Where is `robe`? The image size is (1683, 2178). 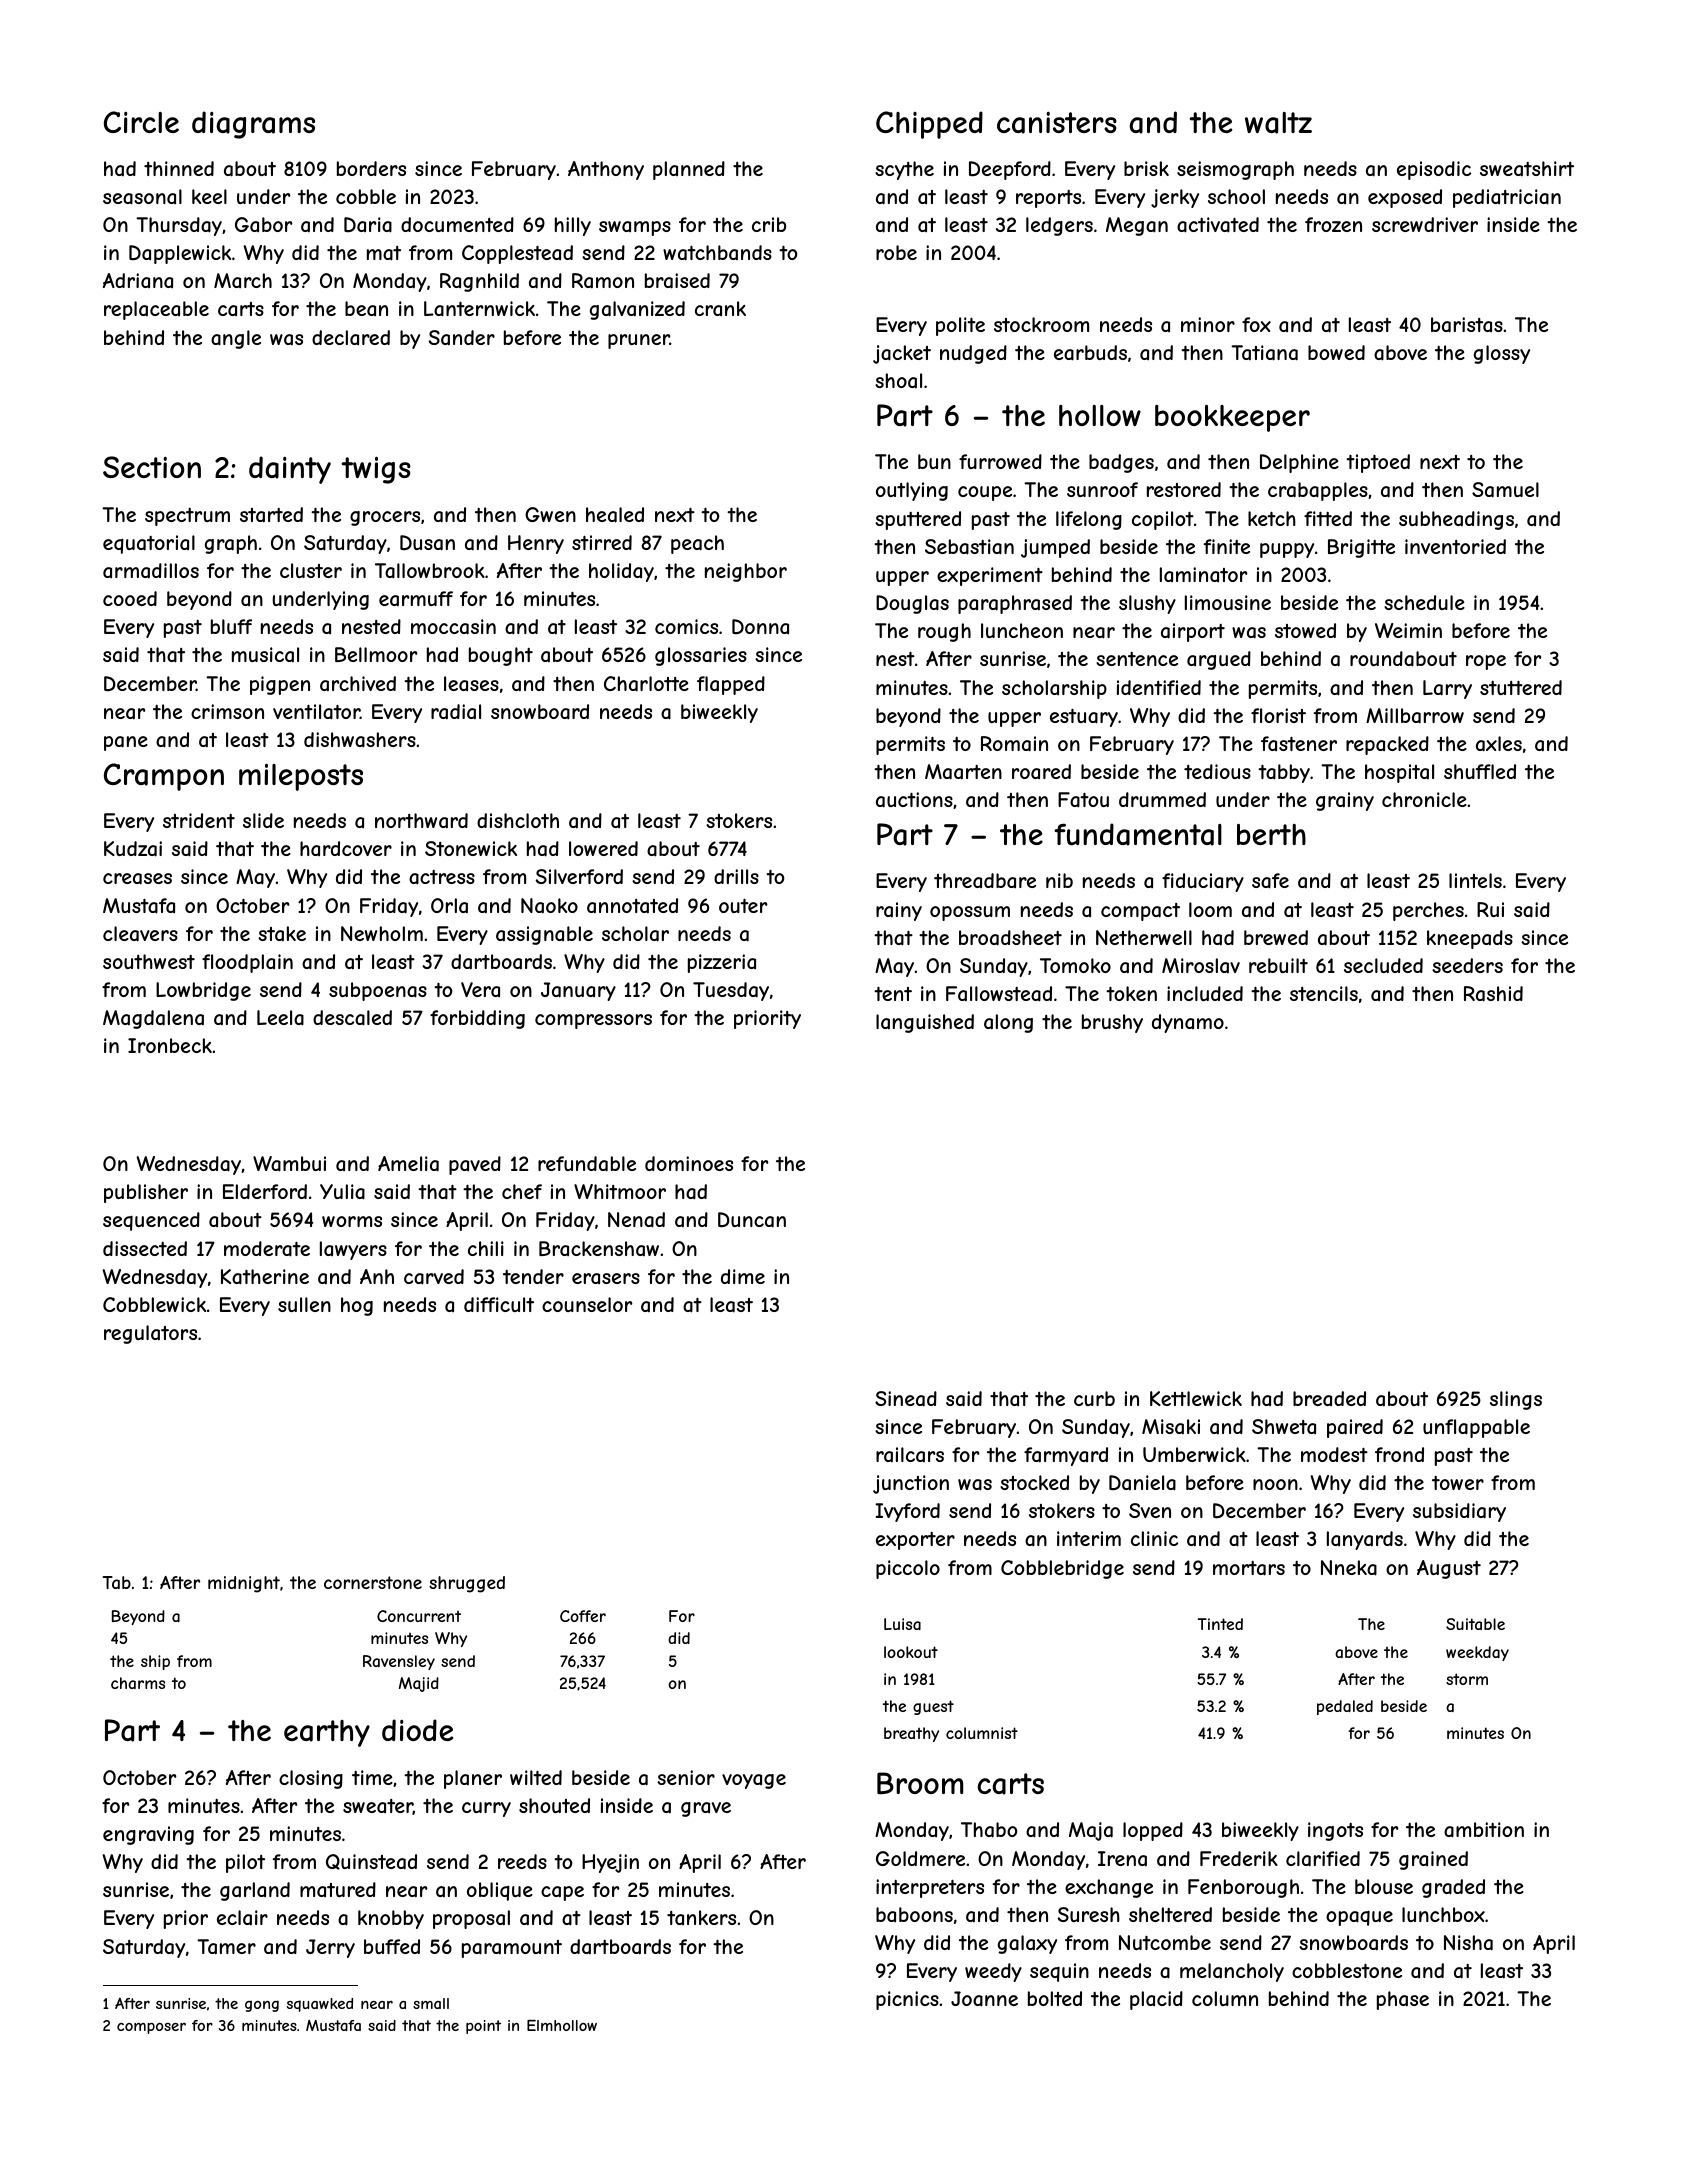
robe is located at coordinates (896, 252).
